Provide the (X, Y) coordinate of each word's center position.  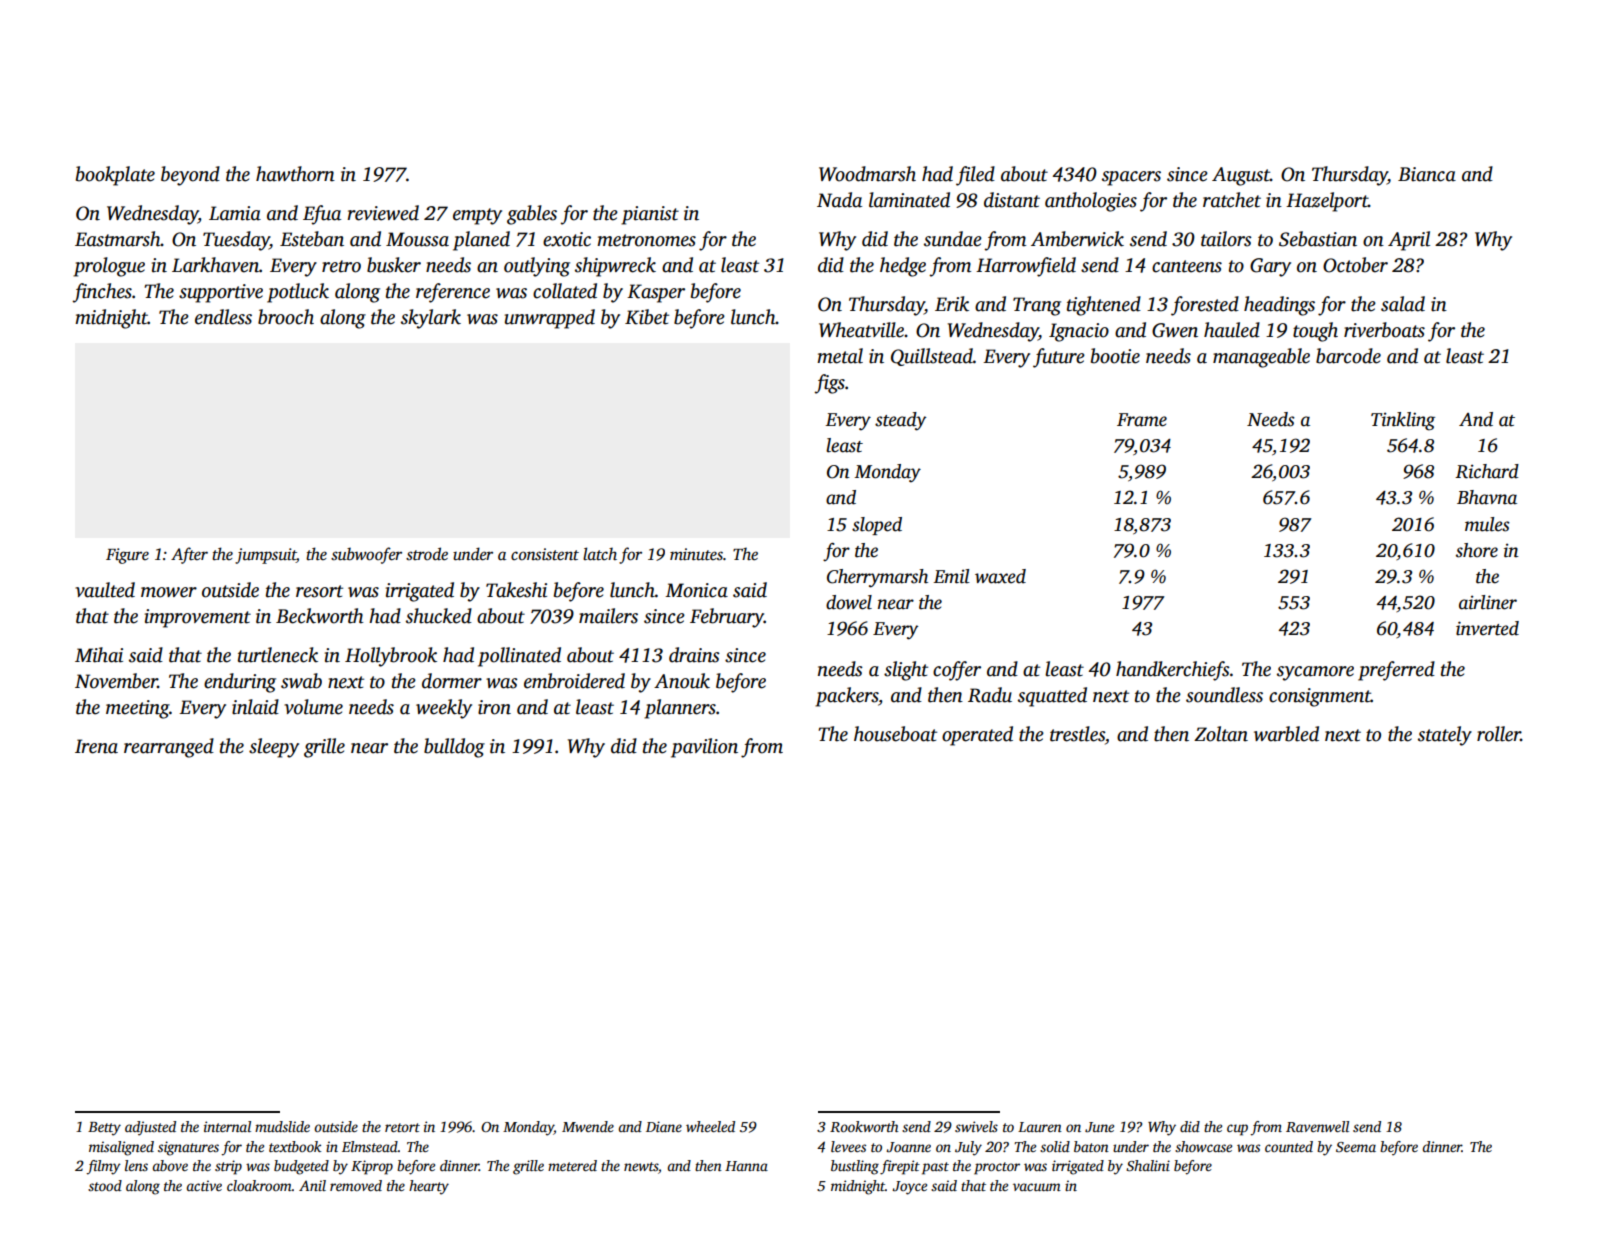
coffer (957, 671)
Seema (1356, 1147)
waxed (1000, 576)
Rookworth (864, 1126)
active (204, 1185)
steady (900, 421)
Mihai (99, 655)
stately (1445, 736)
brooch (286, 317)
